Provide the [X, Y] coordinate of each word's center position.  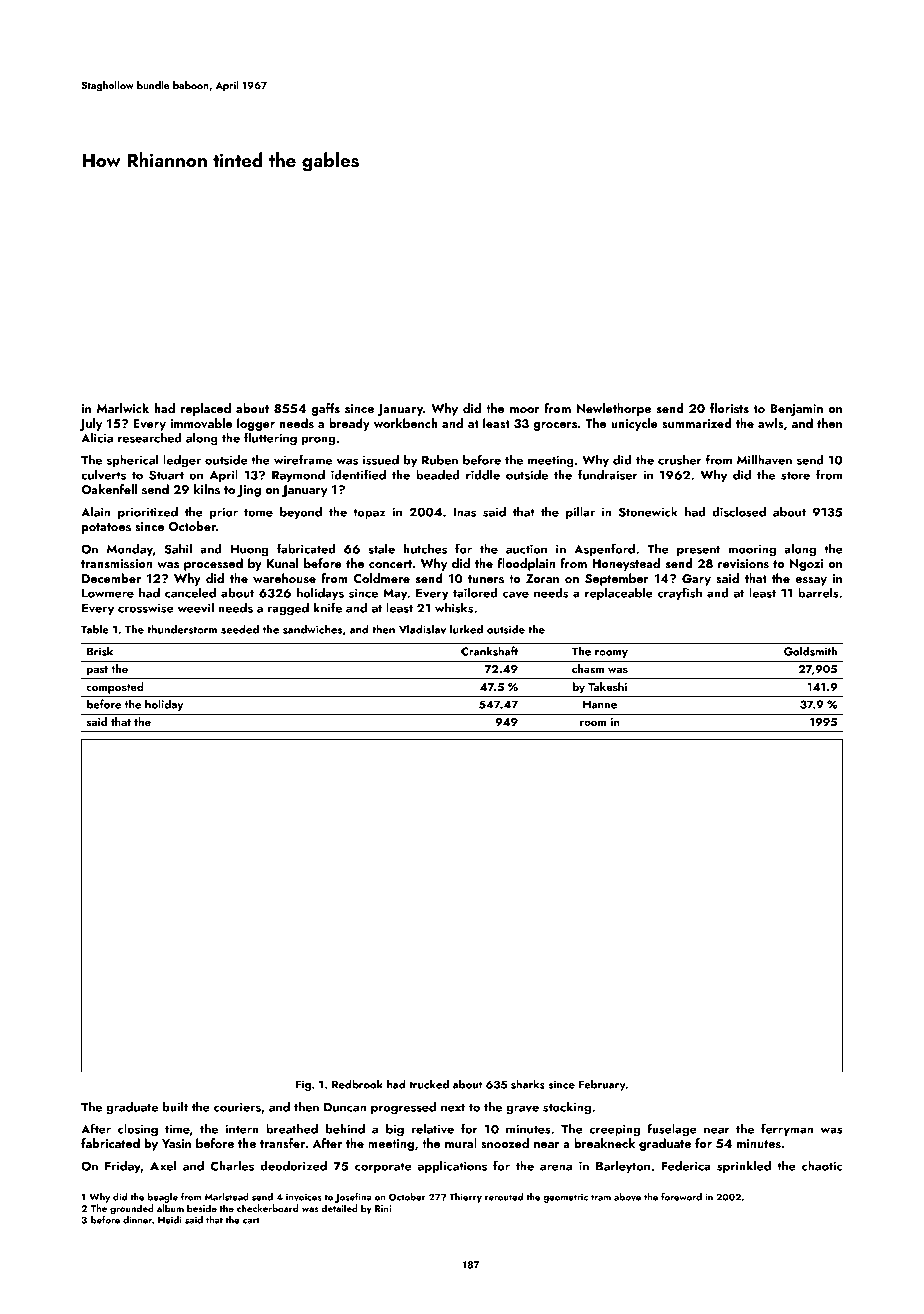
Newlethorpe [614, 409]
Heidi [170, 1220]
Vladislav [422, 629]
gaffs [326, 409]
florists [729, 408]
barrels [818, 592]
